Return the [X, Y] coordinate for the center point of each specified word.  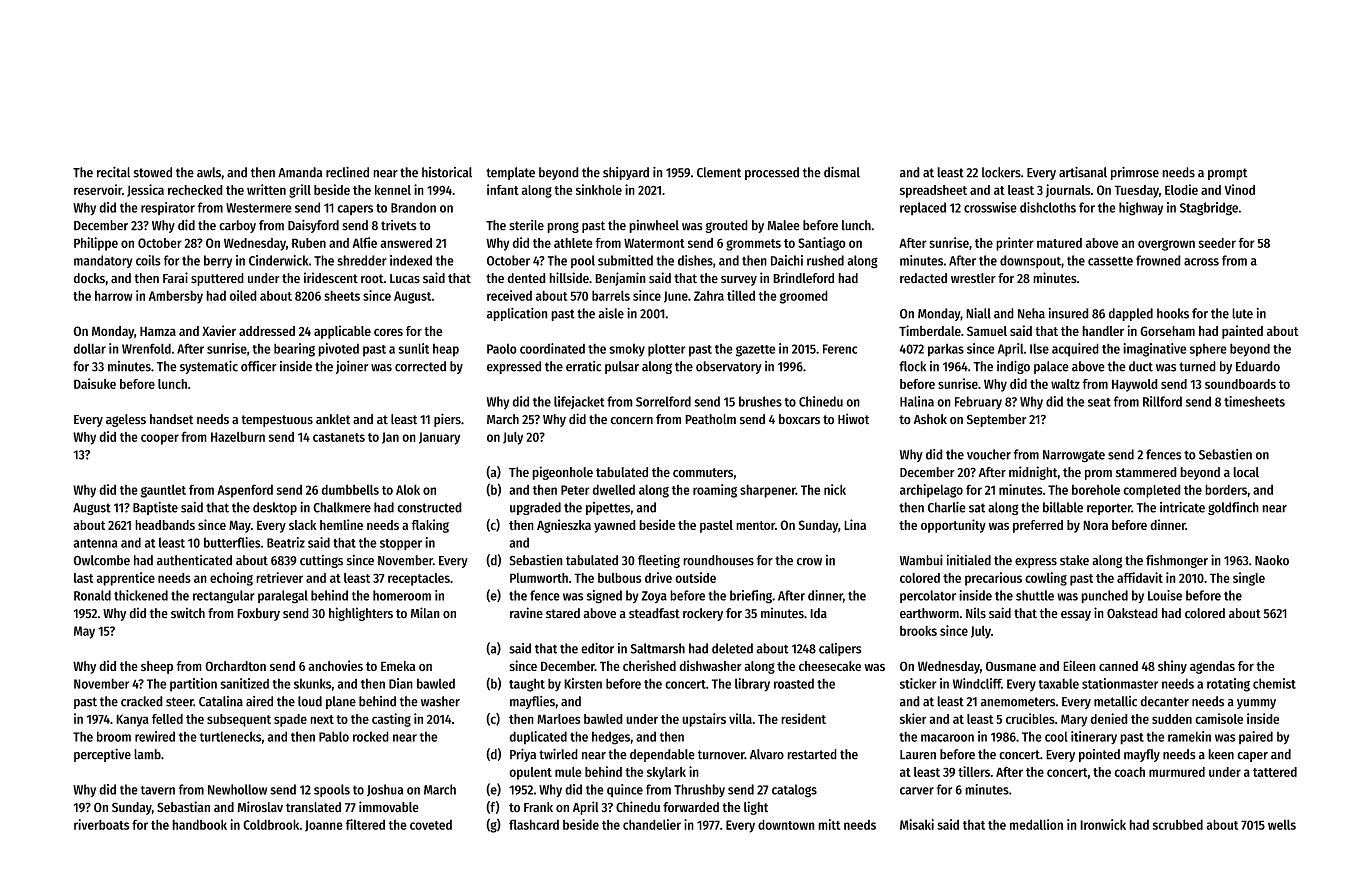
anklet [333, 419]
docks [89, 278]
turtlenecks [231, 736]
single [1249, 579]
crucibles [1030, 718]
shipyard [626, 173]
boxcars [799, 419]
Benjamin [620, 279]
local [1246, 472]
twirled [558, 754]
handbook [199, 824]
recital [113, 172]
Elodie [1181, 189]
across [1201, 262]
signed [604, 597]
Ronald [92, 595]
